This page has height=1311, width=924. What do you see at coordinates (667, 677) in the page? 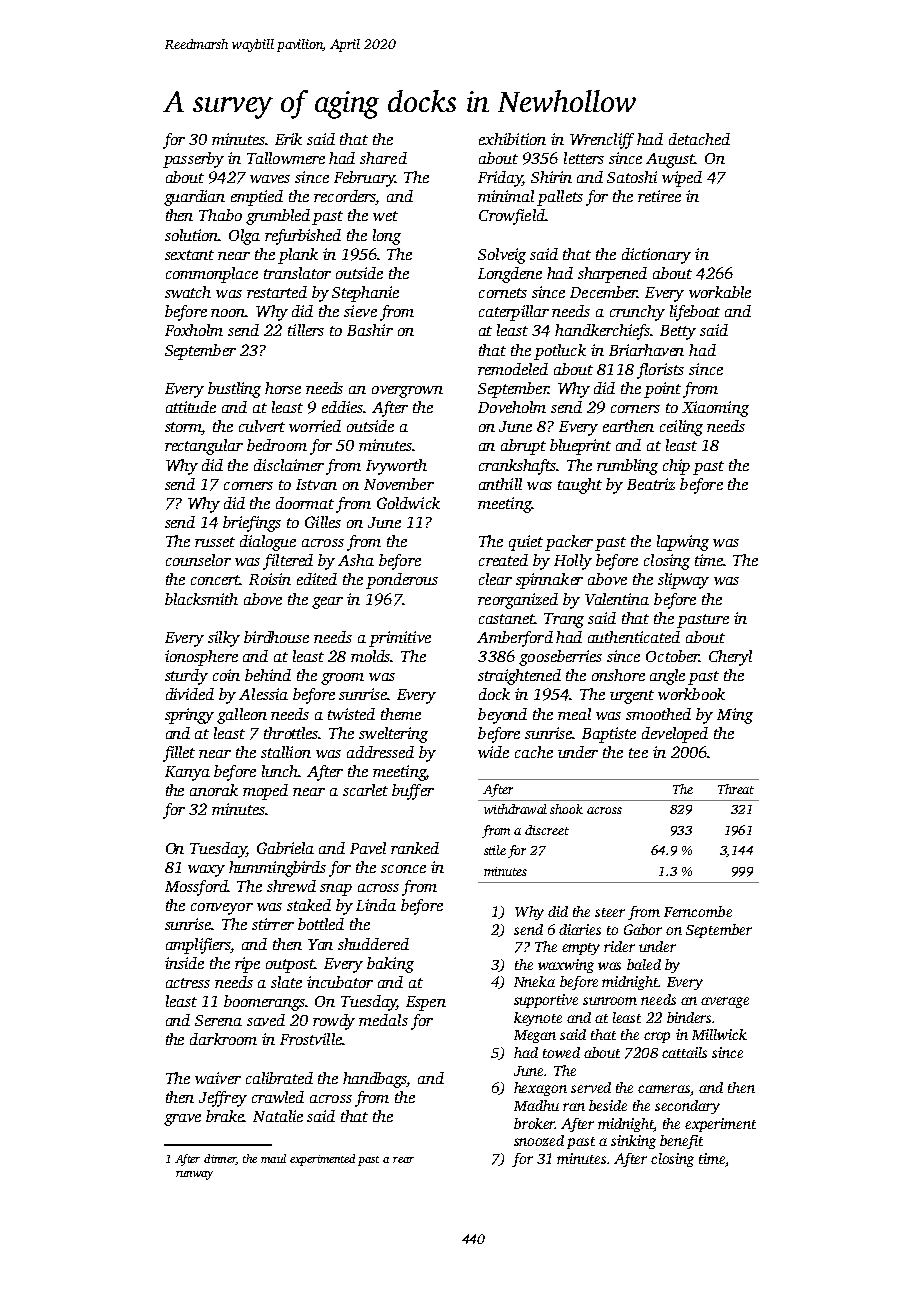
I see `angle` at bounding box center [667, 677].
